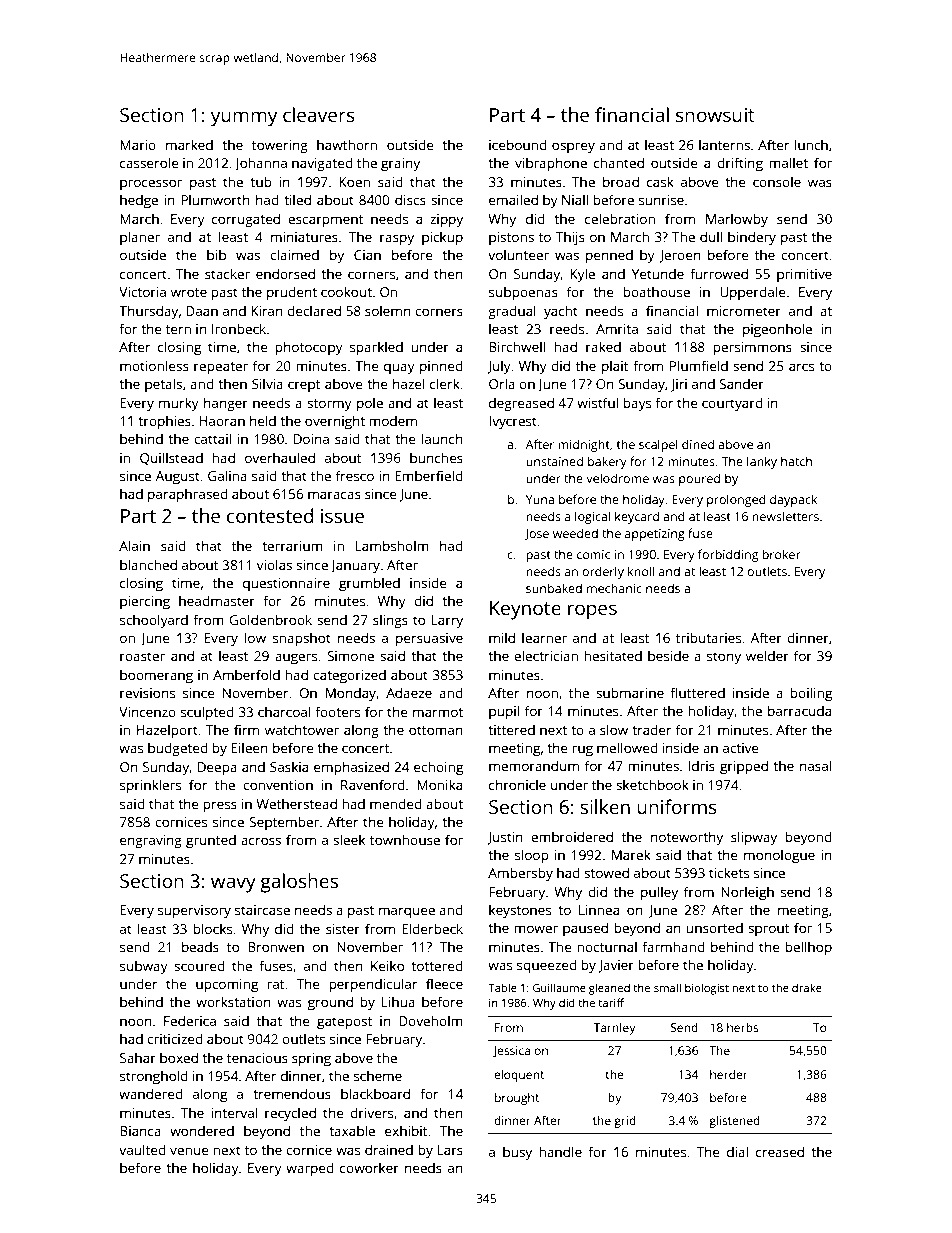 Image resolution: width=952 pixels, height=1233 pixels. What do you see at coordinates (289, 766) in the page?
I see `Saskia` at bounding box center [289, 766].
